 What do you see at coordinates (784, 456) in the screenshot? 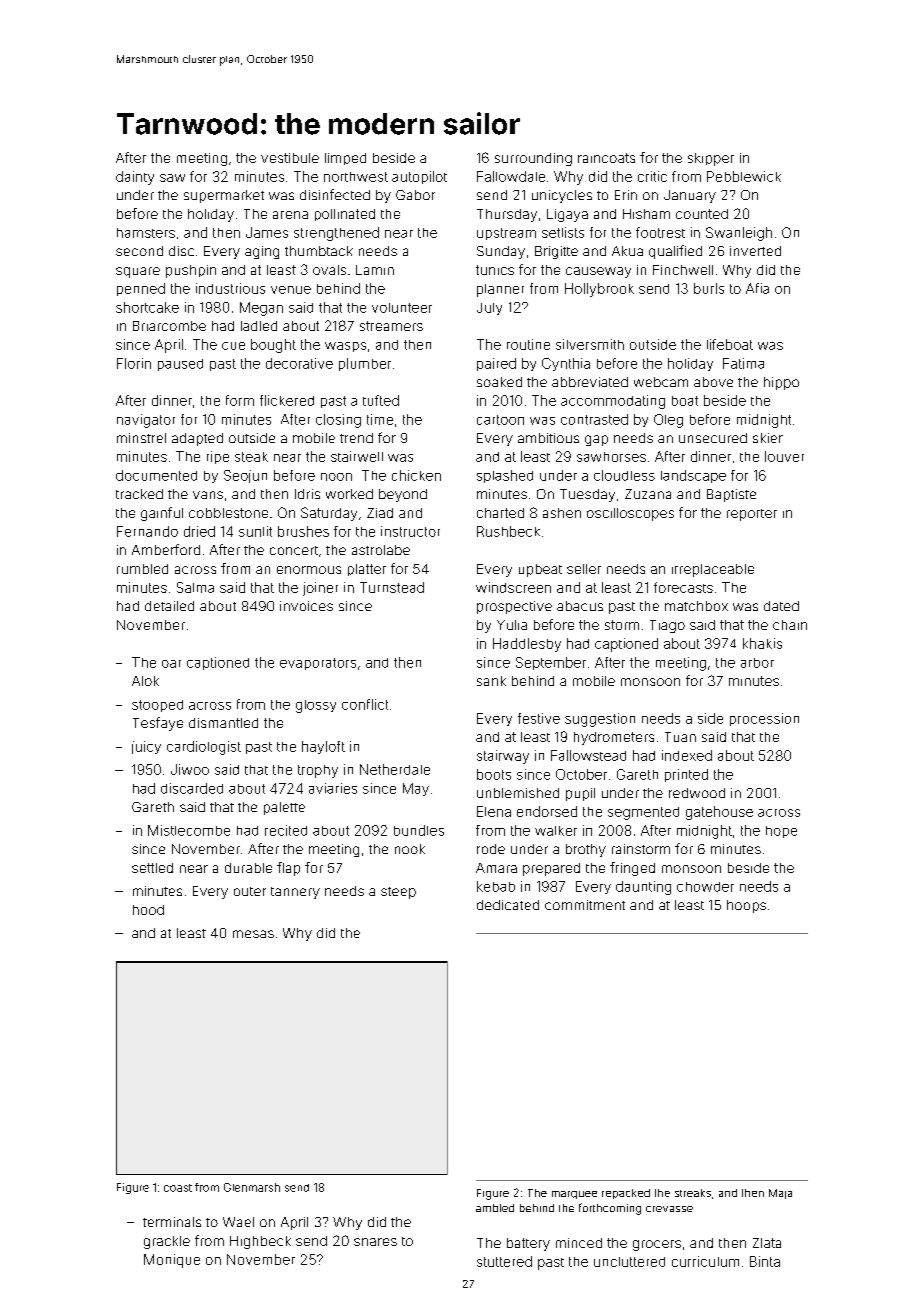
I see `louver` at bounding box center [784, 456].
